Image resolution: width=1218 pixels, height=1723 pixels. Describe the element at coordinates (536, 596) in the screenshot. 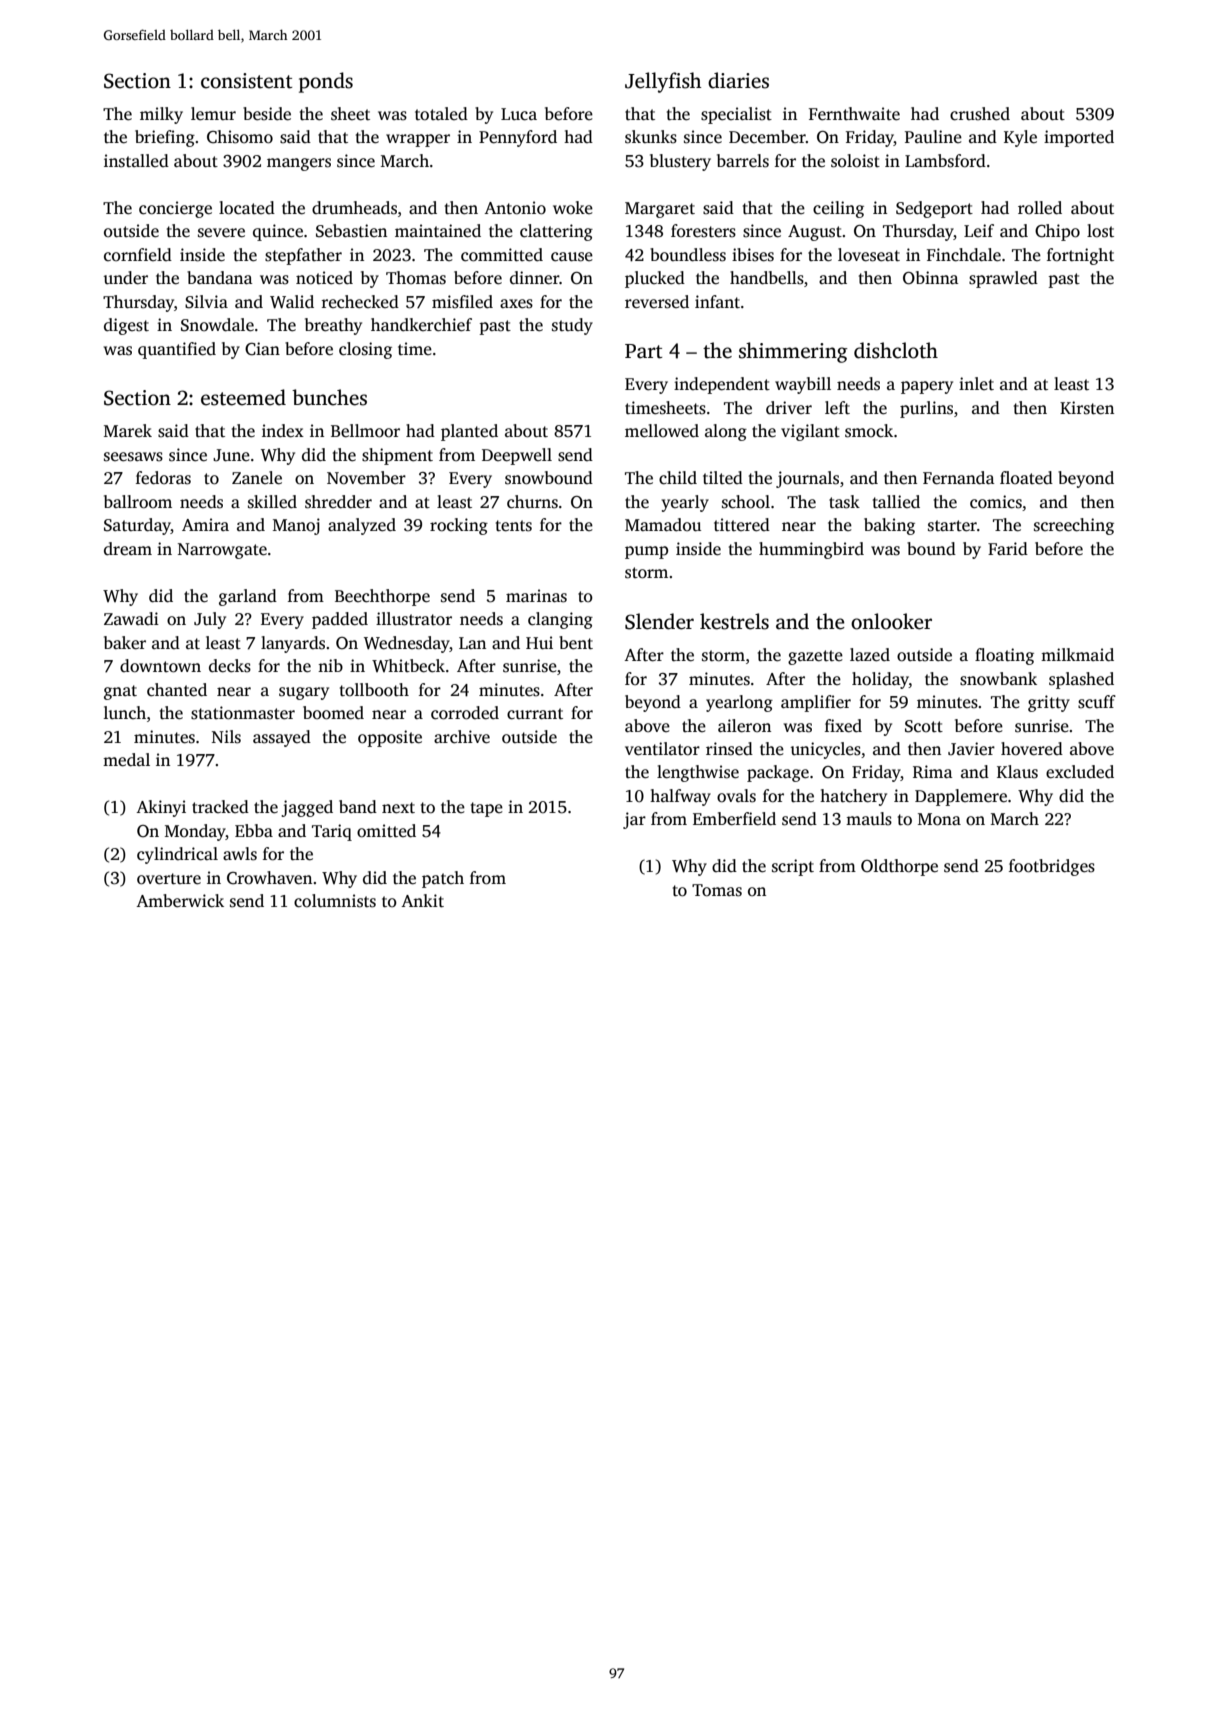

I see `marinas` at that location.
